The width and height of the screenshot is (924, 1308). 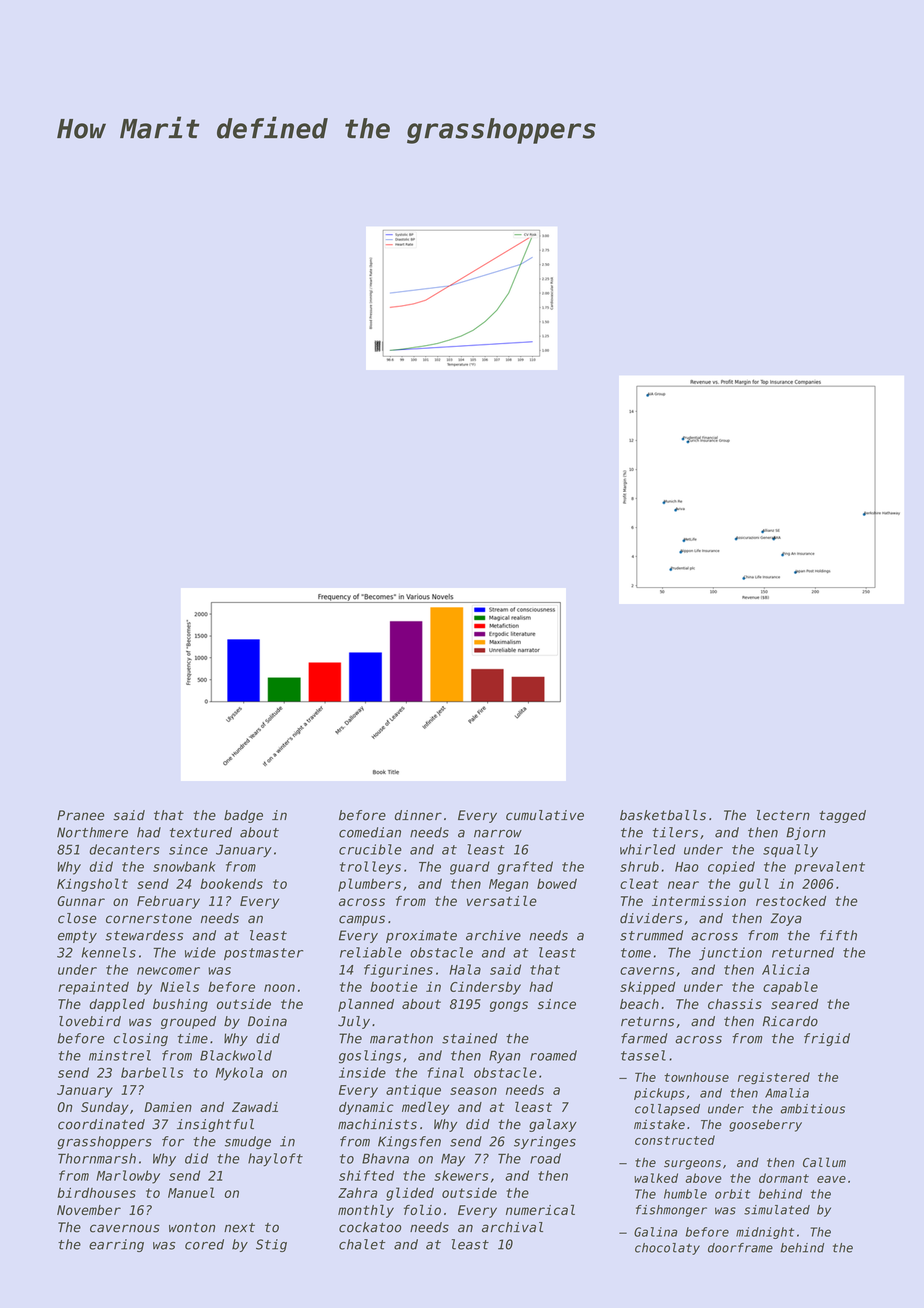 I want to click on pickups, so click(x=659, y=1094).
